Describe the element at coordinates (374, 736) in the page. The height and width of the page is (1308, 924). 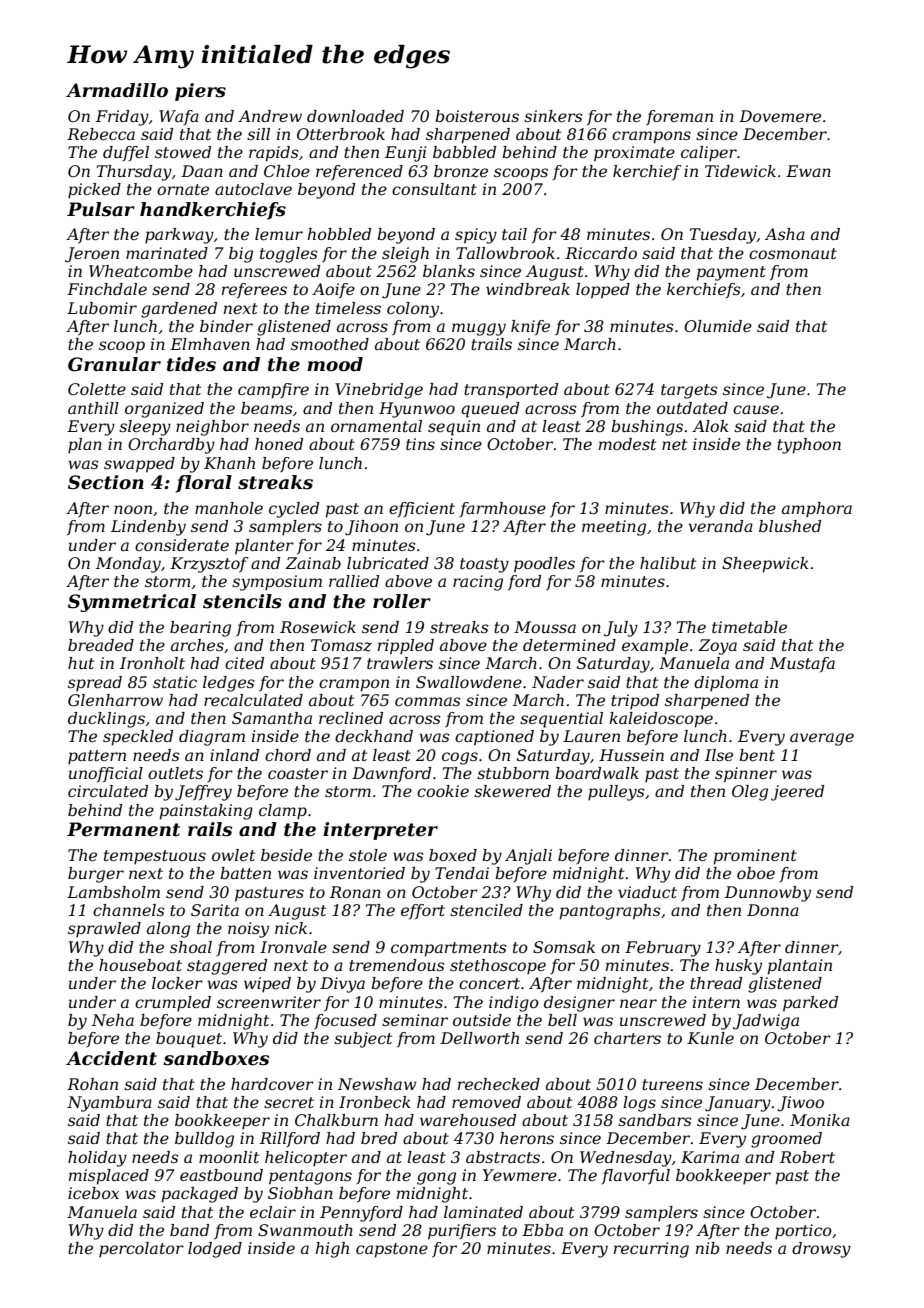
I see `deckhand` at that location.
